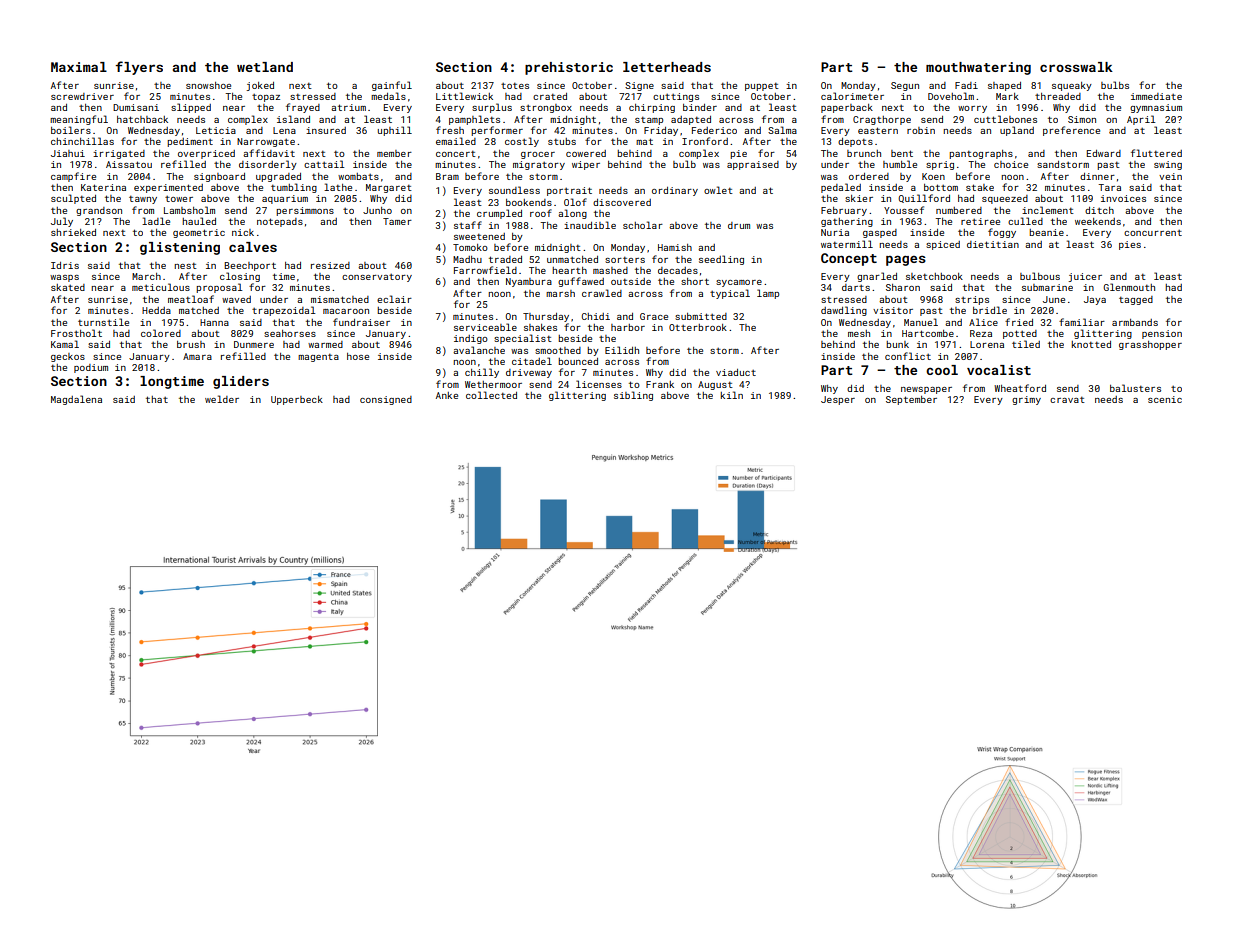 This page has height=952, width=1233. I want to click on submarine, so click(1047, 287).
